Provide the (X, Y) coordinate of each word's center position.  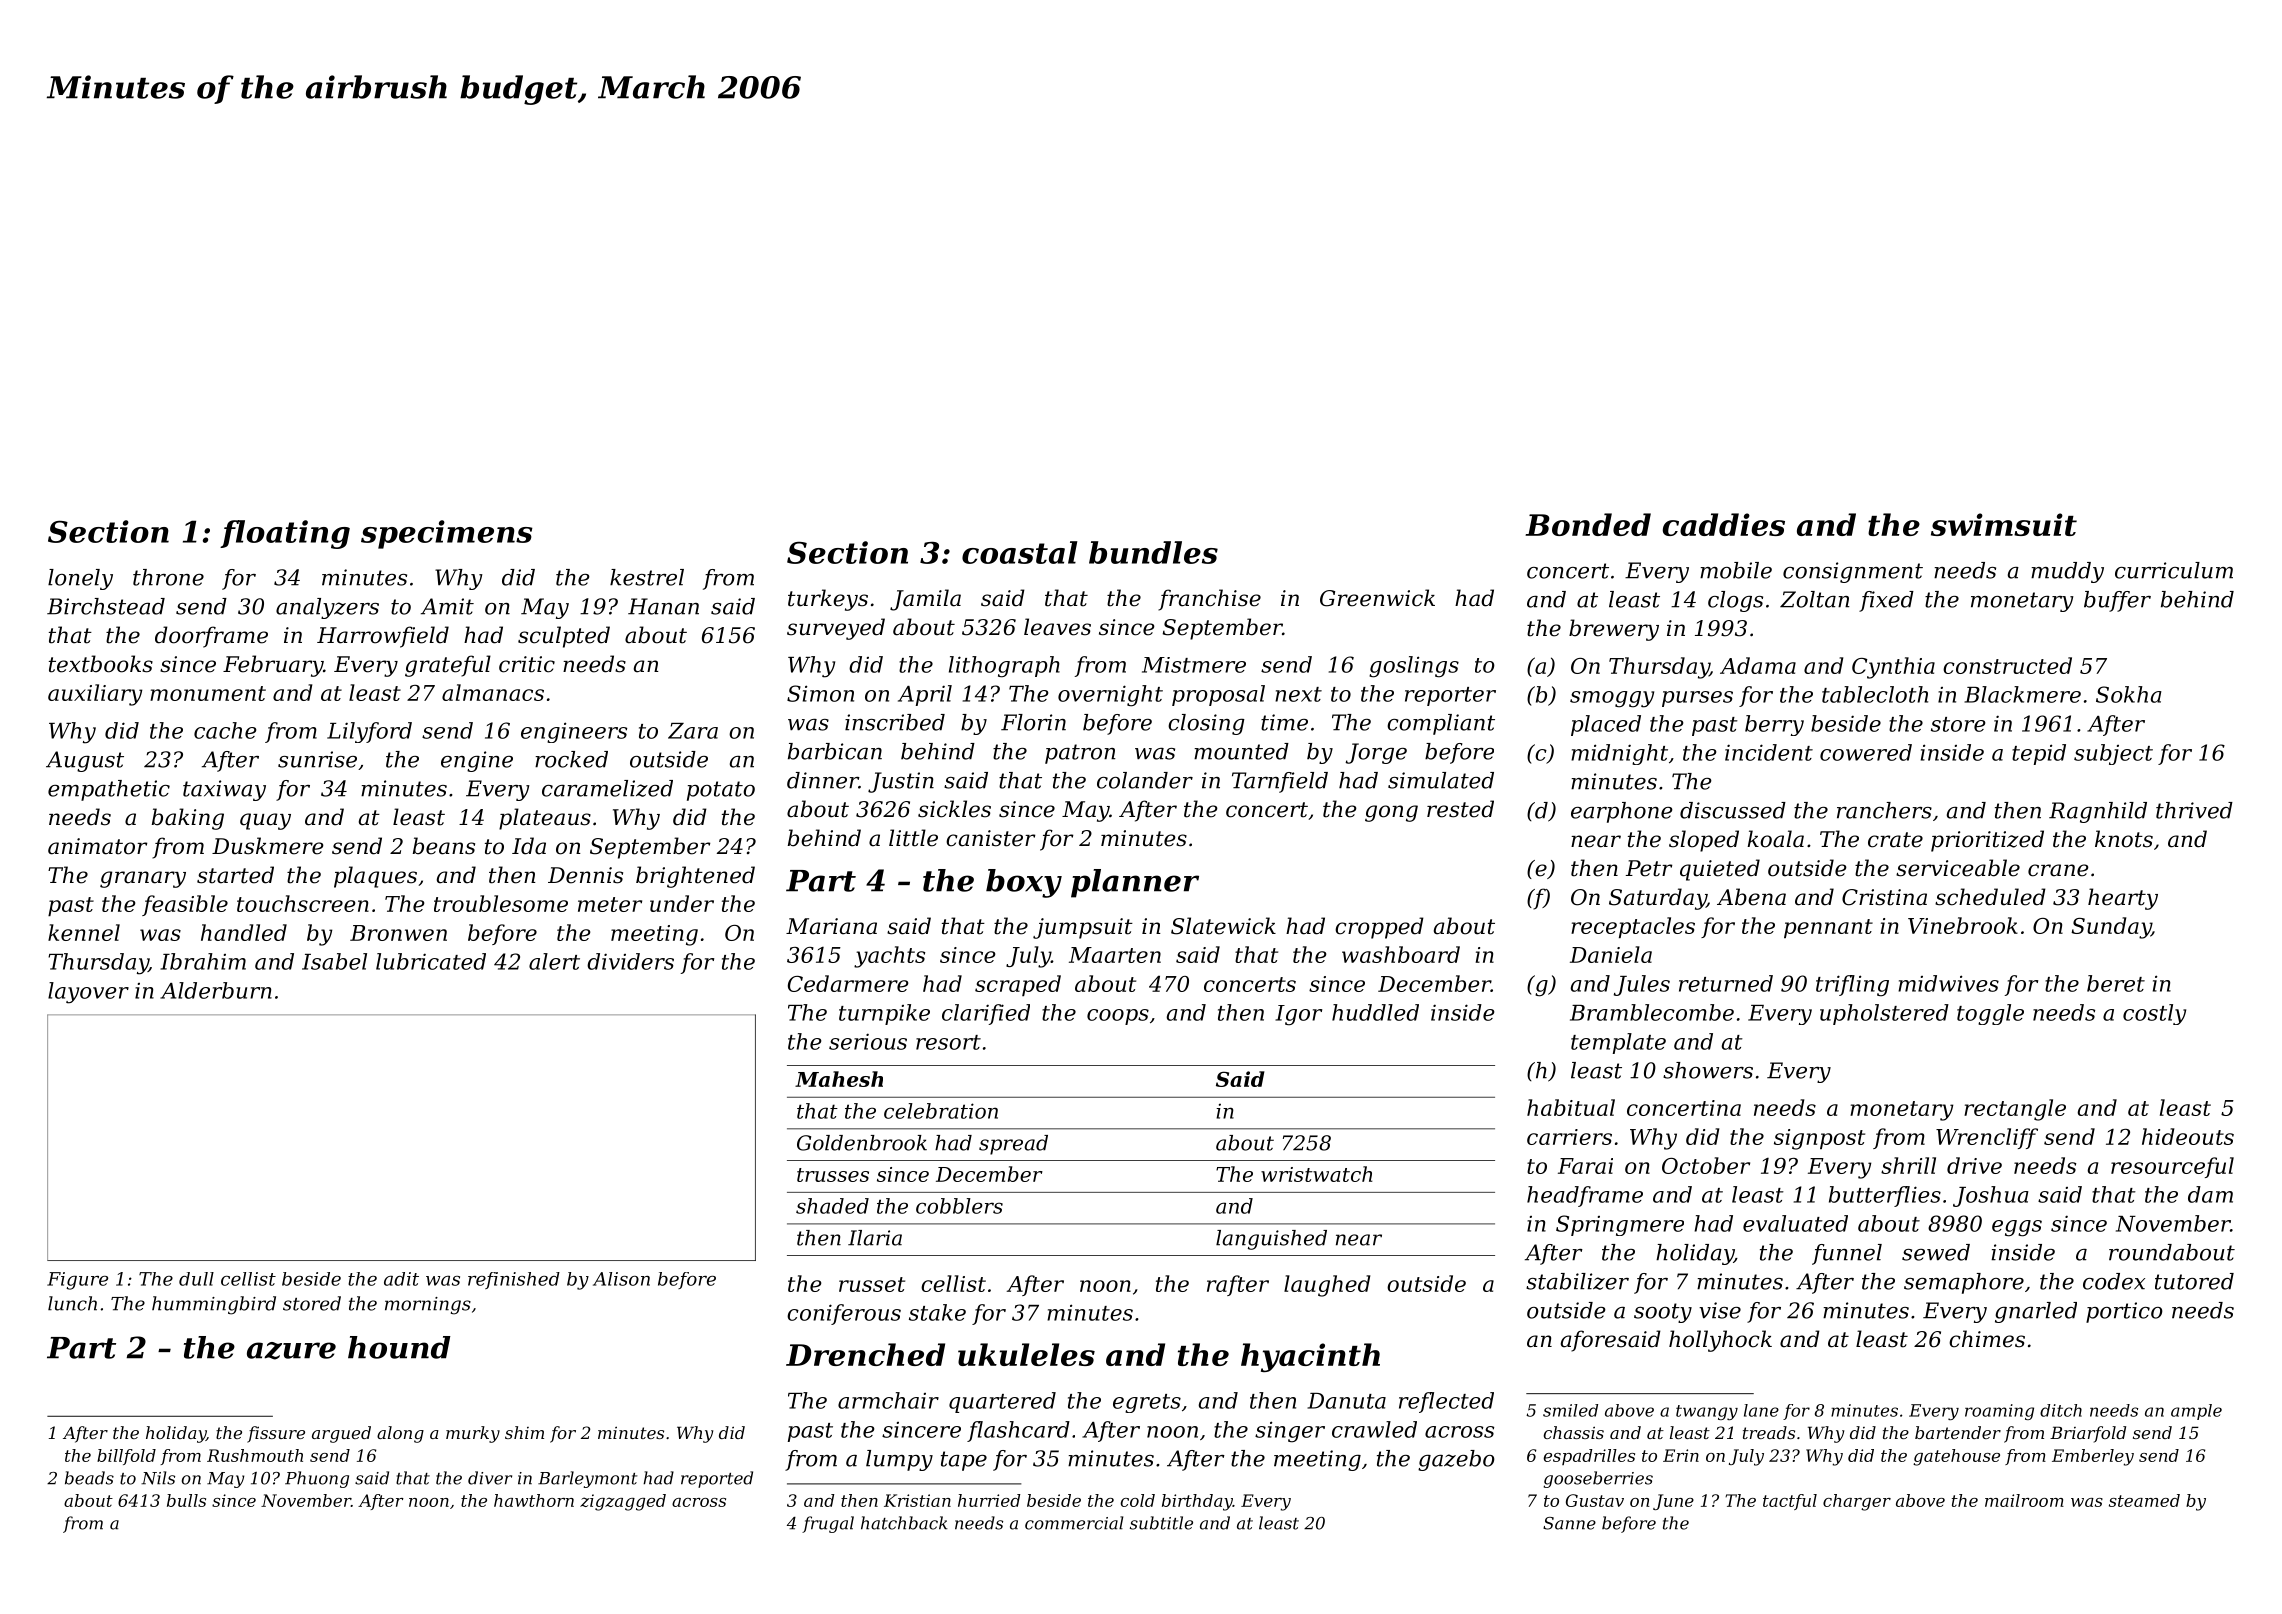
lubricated (431, 961)
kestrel (647, 577)
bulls (186, 1500)
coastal (1019, 552)
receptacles (1633, 927)
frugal (828, 1524)
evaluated (1795, 1223)
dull (196, 1279)
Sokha (2129, 694)
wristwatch (1316, 1174)
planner (1135, 883)
